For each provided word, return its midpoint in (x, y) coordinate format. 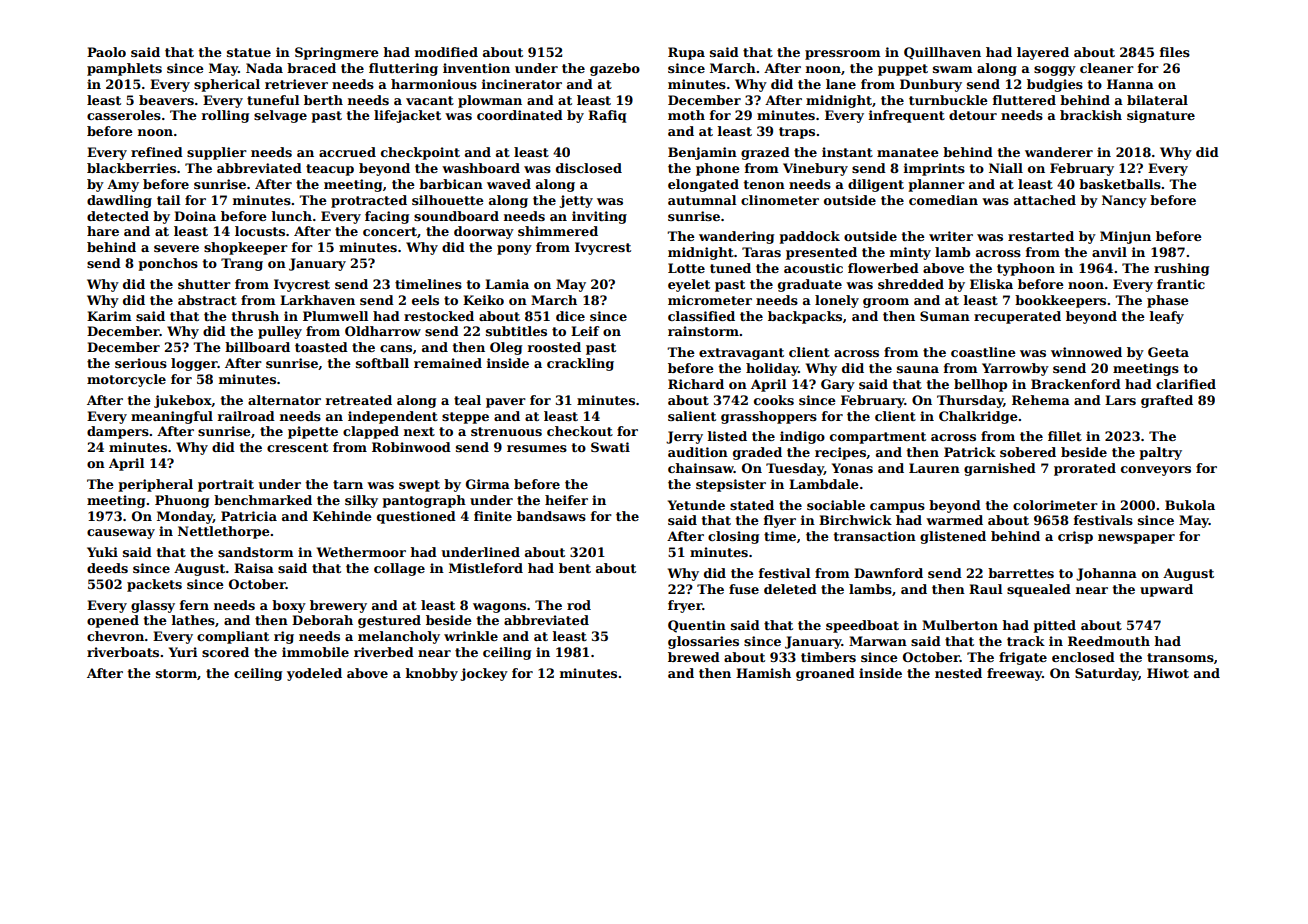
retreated (359, 400)
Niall (1006, 168)
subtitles (516, 331)
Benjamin (702, 153)
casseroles (124, 115)
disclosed (589, 168)
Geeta (1168, 352)
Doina (195, 216)
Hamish (763, 673)
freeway (1014, 674)
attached (1045, 200)
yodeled (314, 674)
